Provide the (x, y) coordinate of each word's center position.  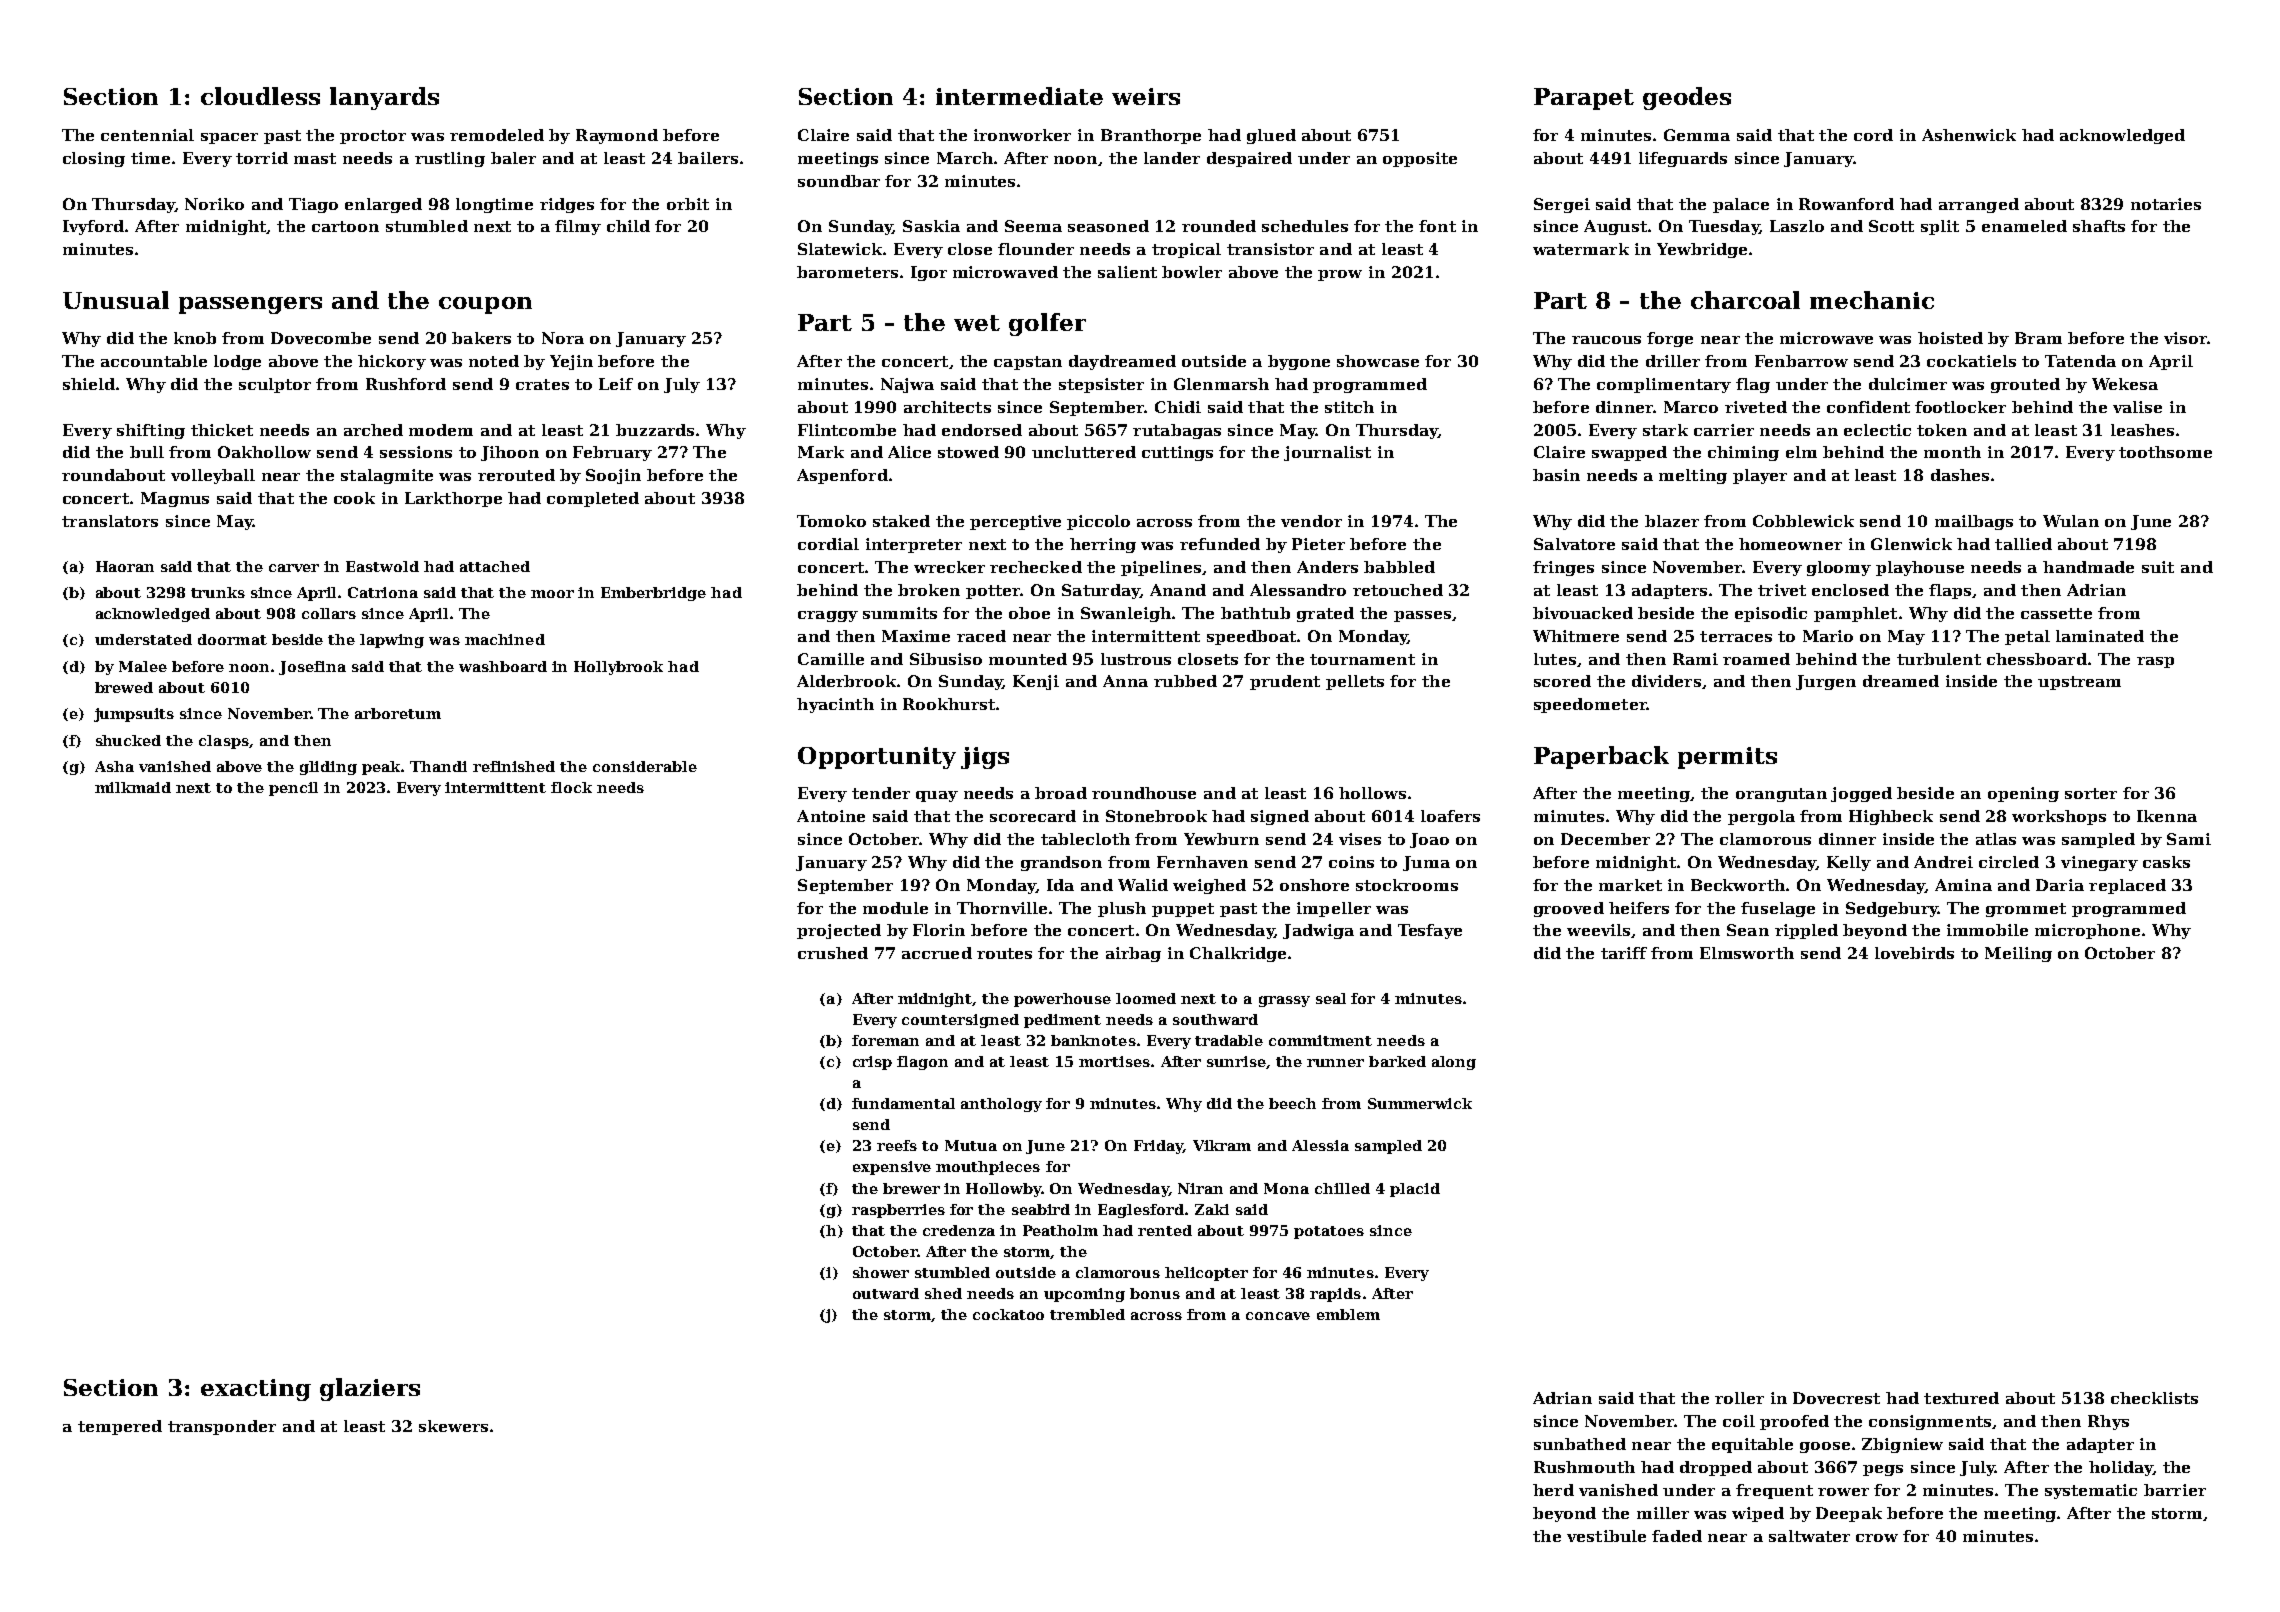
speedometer (1590, 705)
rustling (450, 159)
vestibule (1606, 1536)
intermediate (1019, 96)
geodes (1687, 98)
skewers (453, 1426)
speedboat (1251, 637)
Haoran (125, 566)
